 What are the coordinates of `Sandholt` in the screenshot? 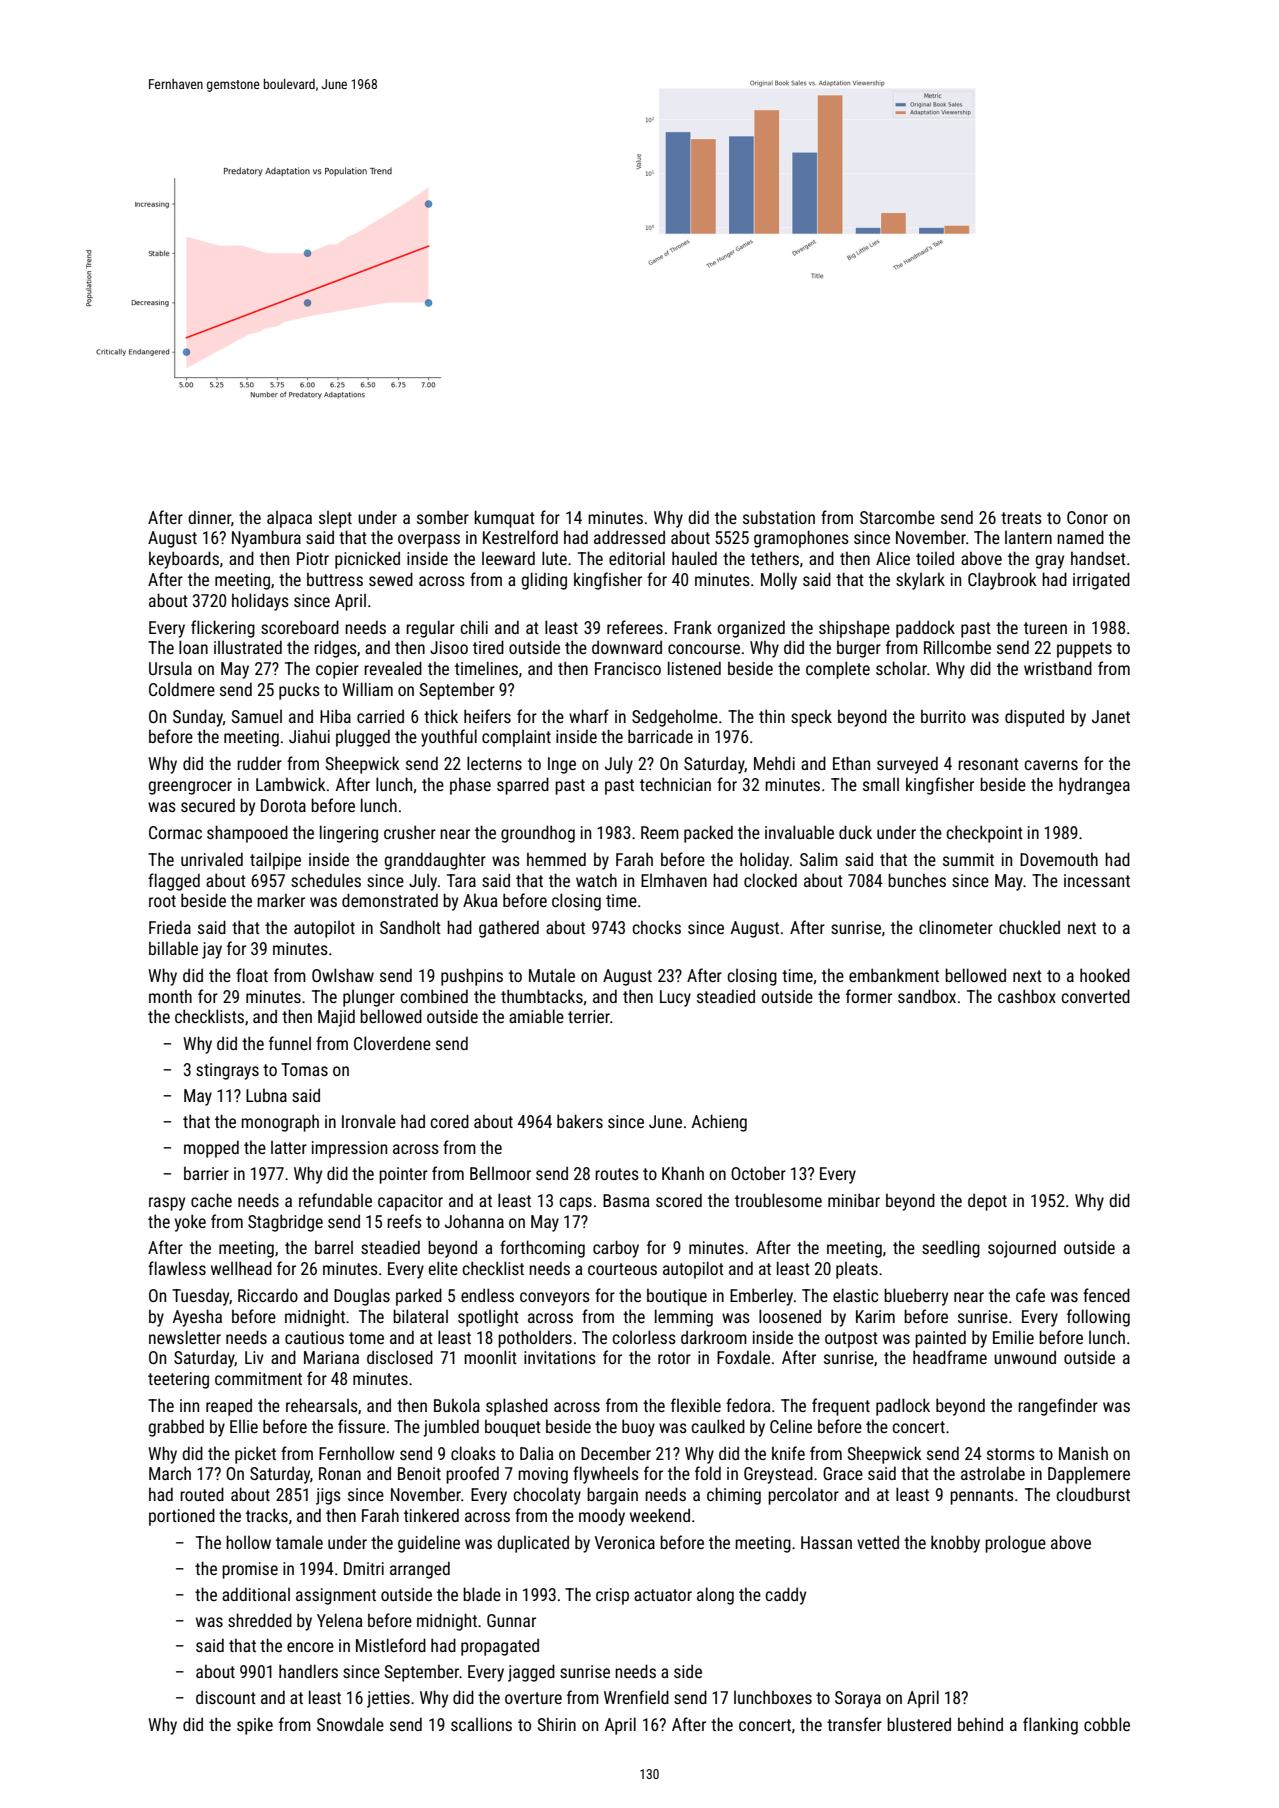 It's located at (410, 927).
